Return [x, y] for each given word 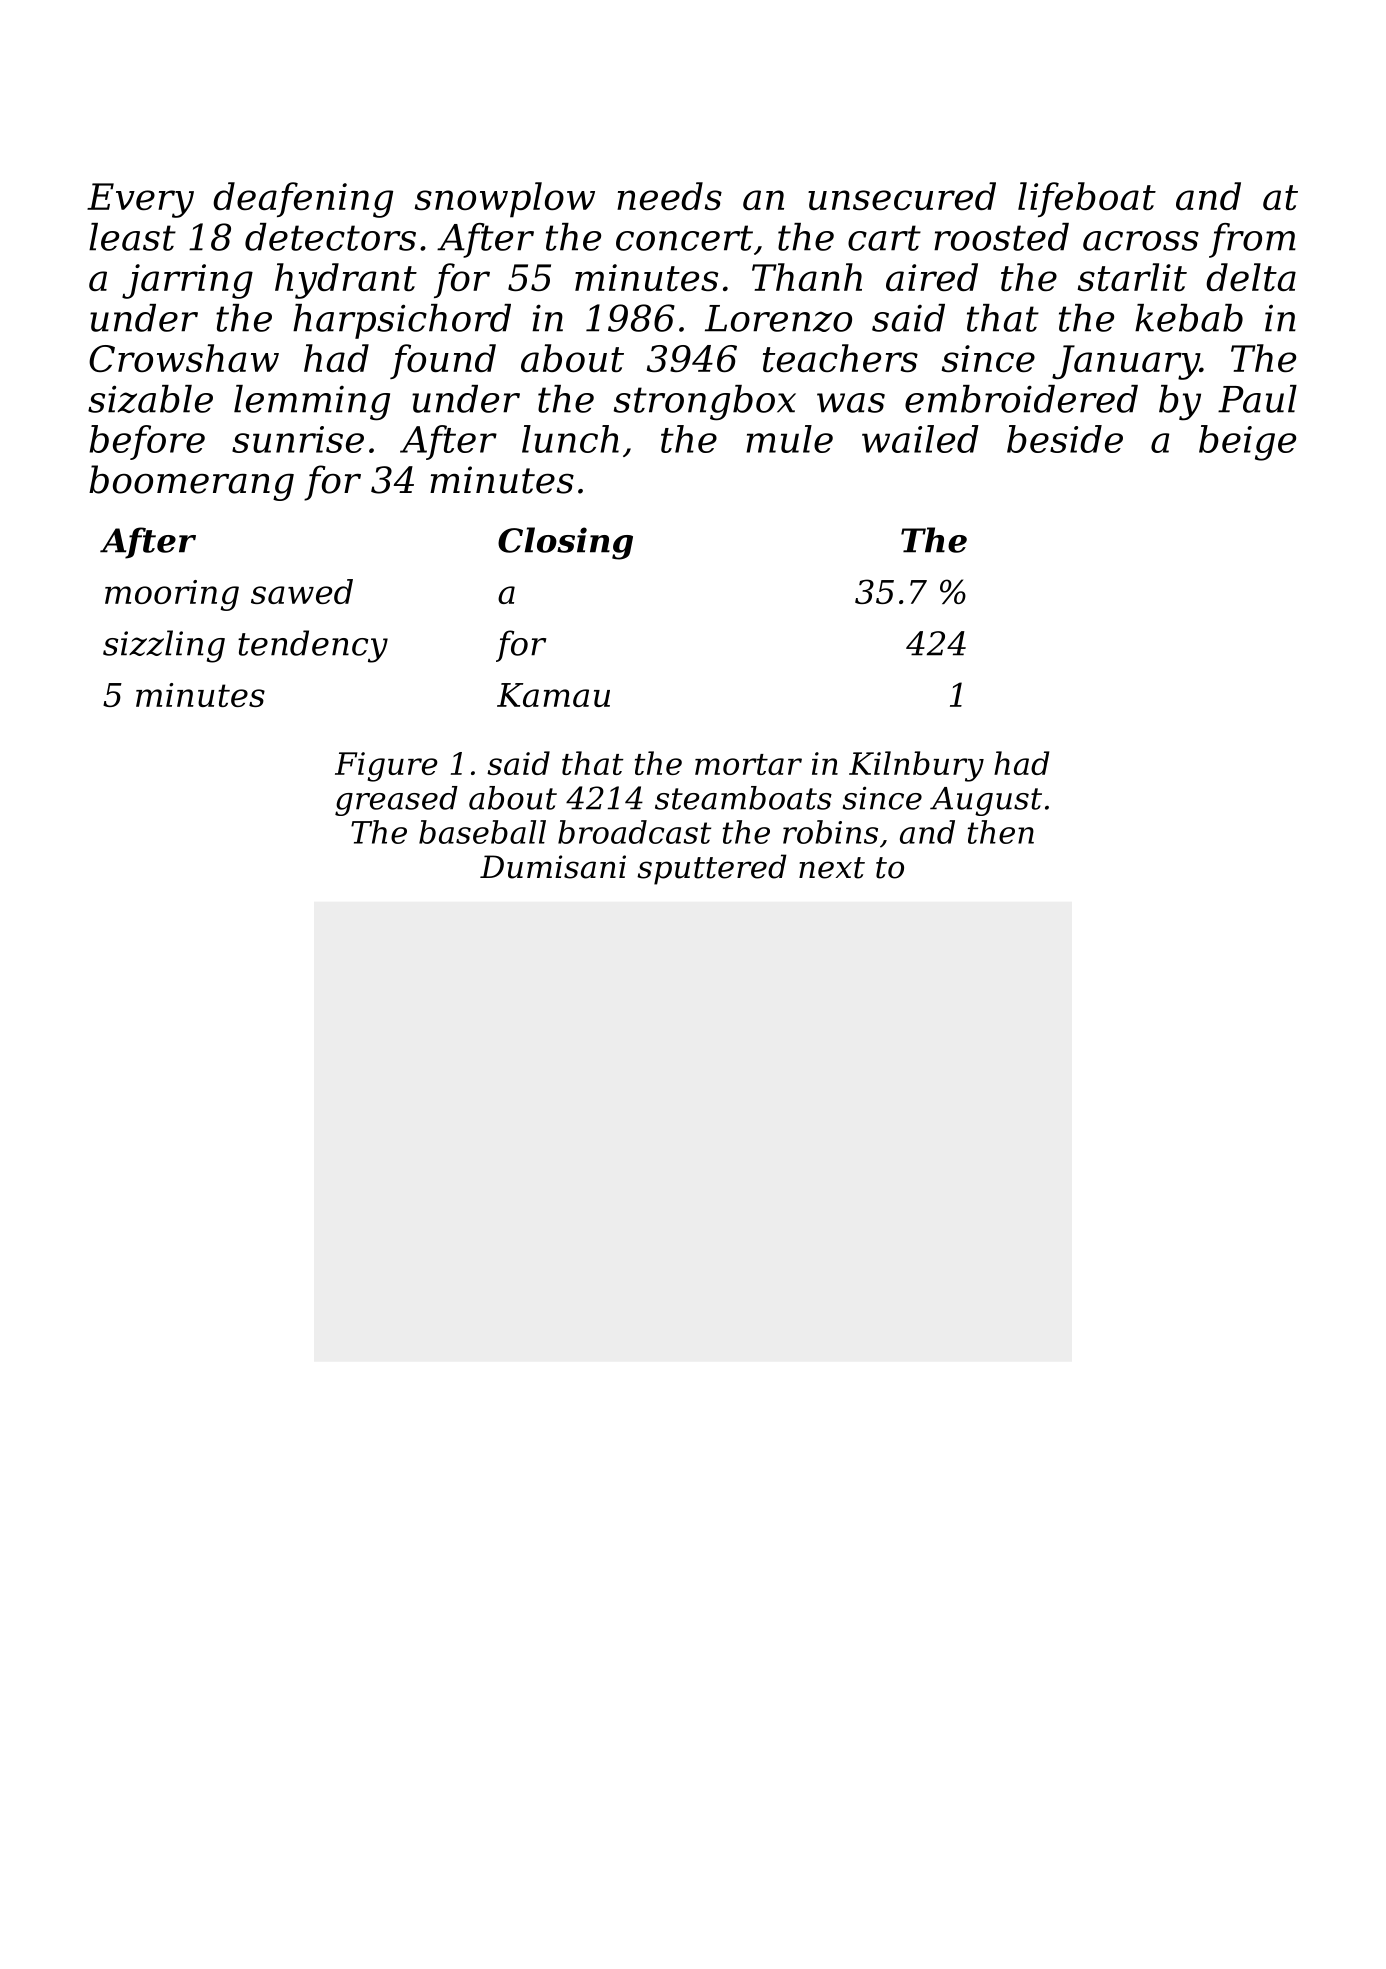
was [851, 403]
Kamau [553, 695]
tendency [313, 646]
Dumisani [553, 867]
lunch [570, 439]
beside [1065, 439]
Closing [565, 543]
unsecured [902, 196]
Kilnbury [916, 766]
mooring [172, 595]
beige [1247, 443]
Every [140, 200]
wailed [920, 439]
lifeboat [1087, 199]
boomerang [191, 483]
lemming [312, 403]
